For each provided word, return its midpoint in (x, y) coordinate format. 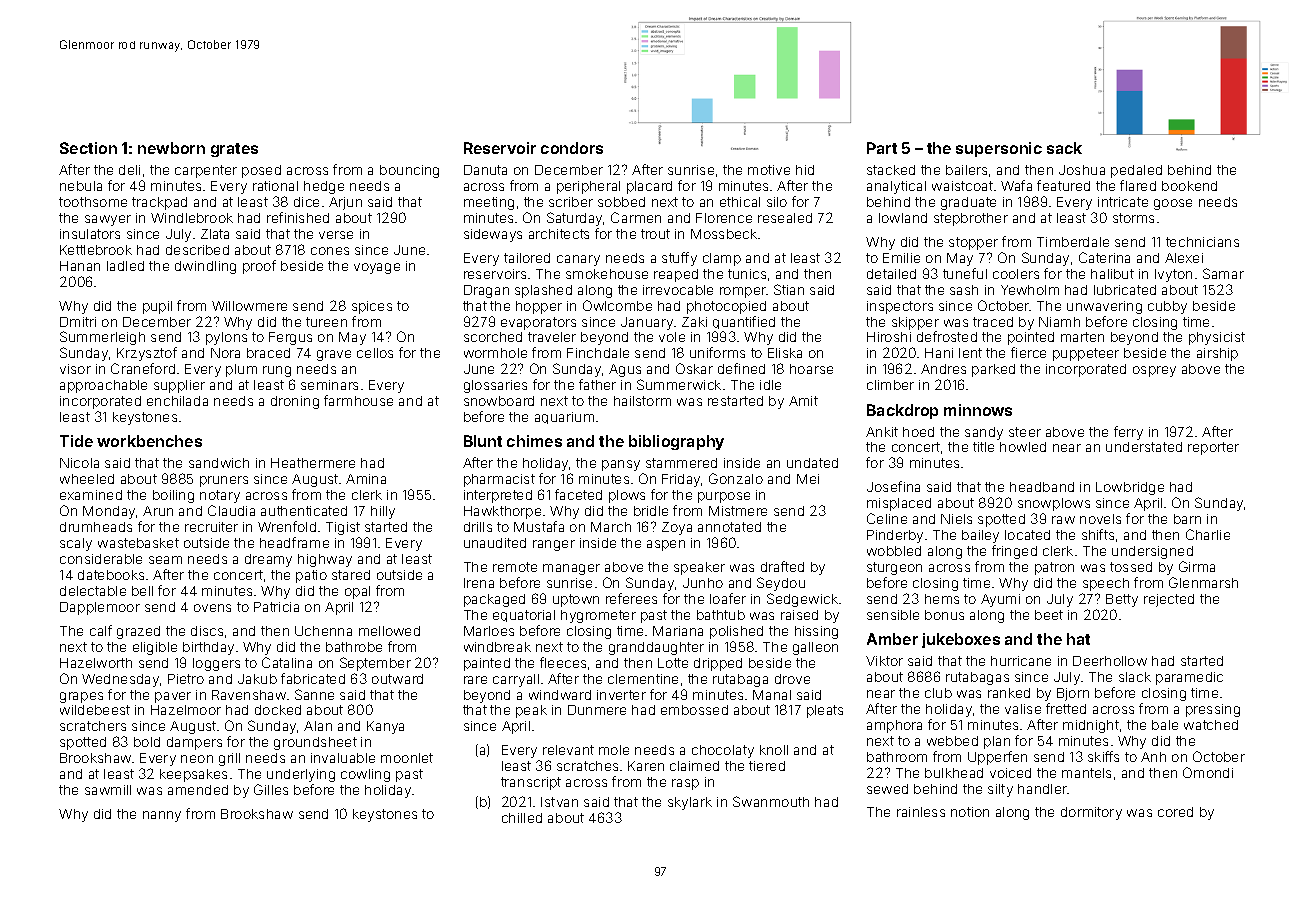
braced (268, 353)
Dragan (486, 291)
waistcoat (962, 186)
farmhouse (358, 400)
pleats (825, 711)
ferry (1128, 433)
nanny (162, 816)
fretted (1066, 708)
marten (1082, 337)
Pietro (186, 679)
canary (578, 260)
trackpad (159, 203)
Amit (803, 401)
